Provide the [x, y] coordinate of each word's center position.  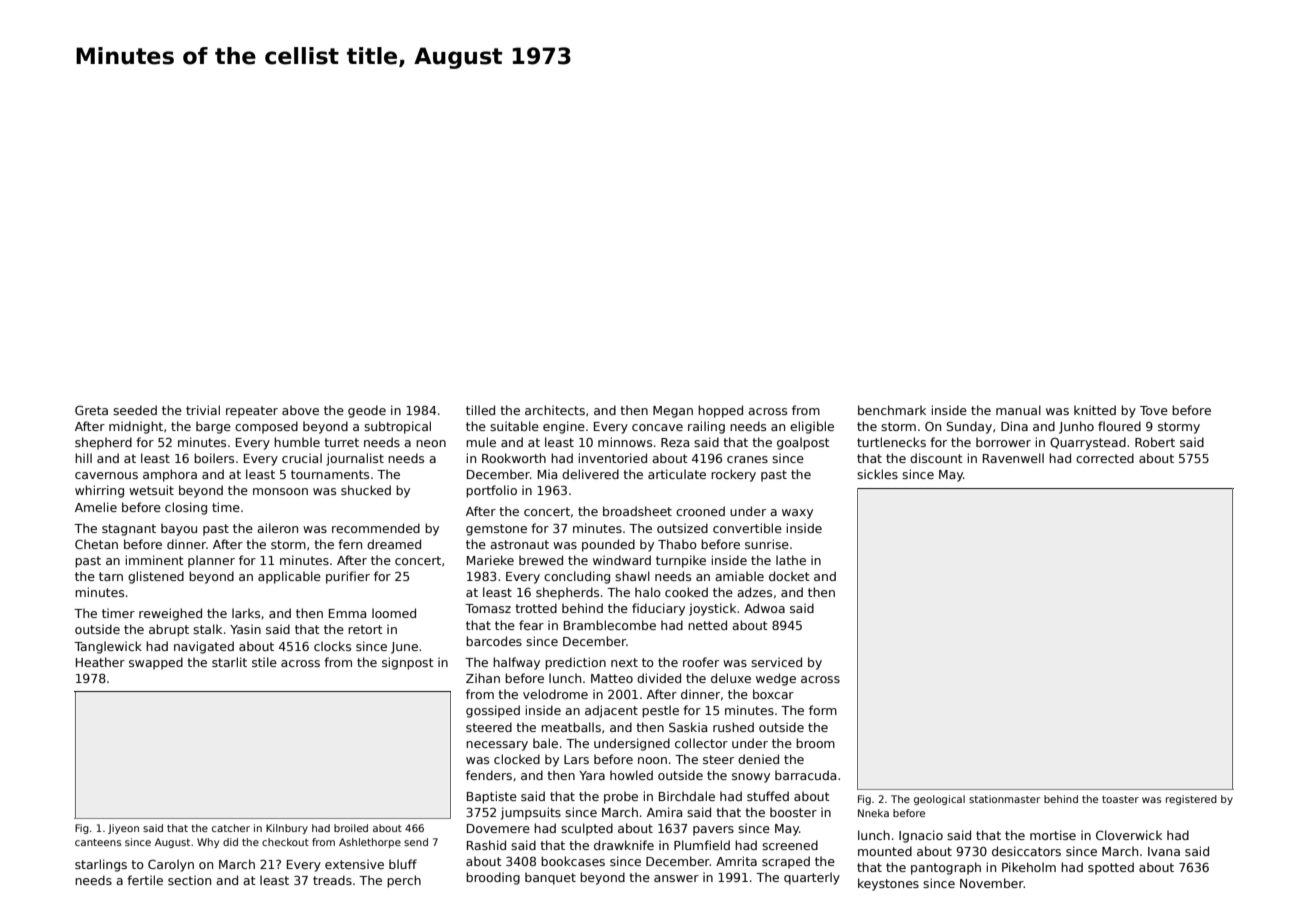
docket [789, 576]
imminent [154, 560]
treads [332, 880]
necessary [497, 746]
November [992, 883]
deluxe [731, 678]
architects [555, 410]
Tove [1154, 410]
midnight [136, 427]
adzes [754, 592]
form [823, 710]
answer [676, 878]
